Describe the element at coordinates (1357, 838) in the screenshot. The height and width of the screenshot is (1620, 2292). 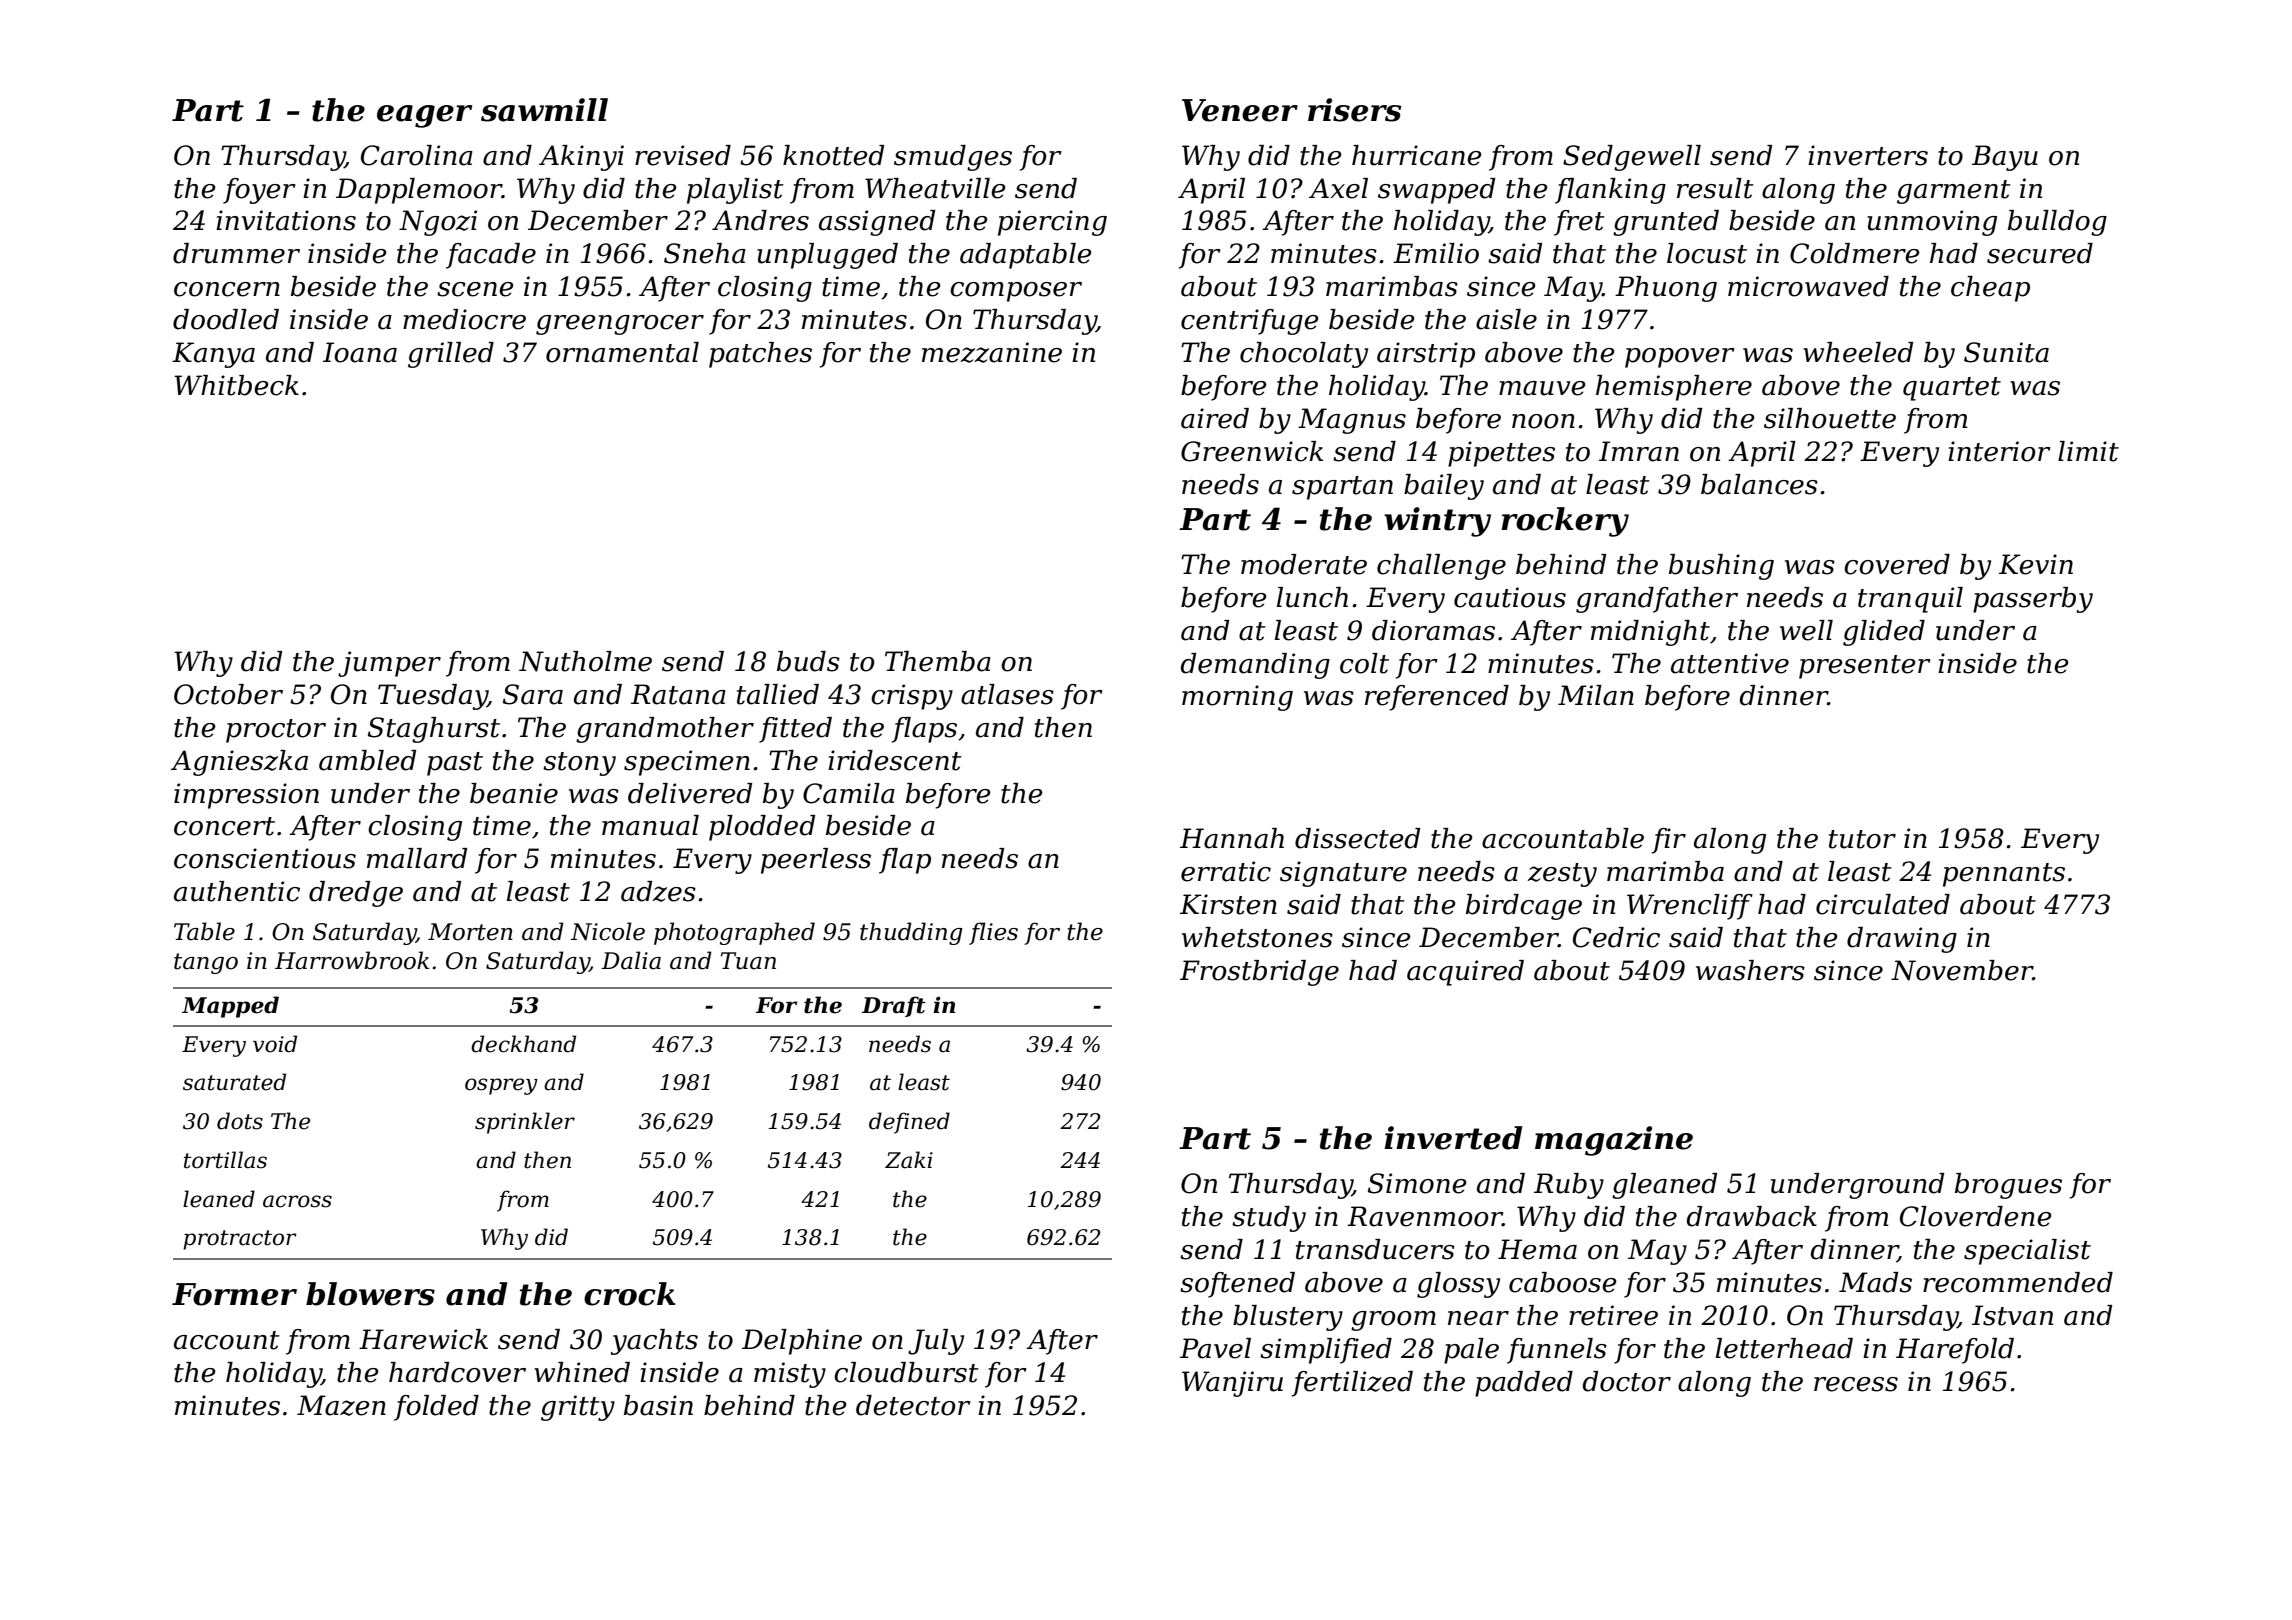
I see `dissected` at that location.
